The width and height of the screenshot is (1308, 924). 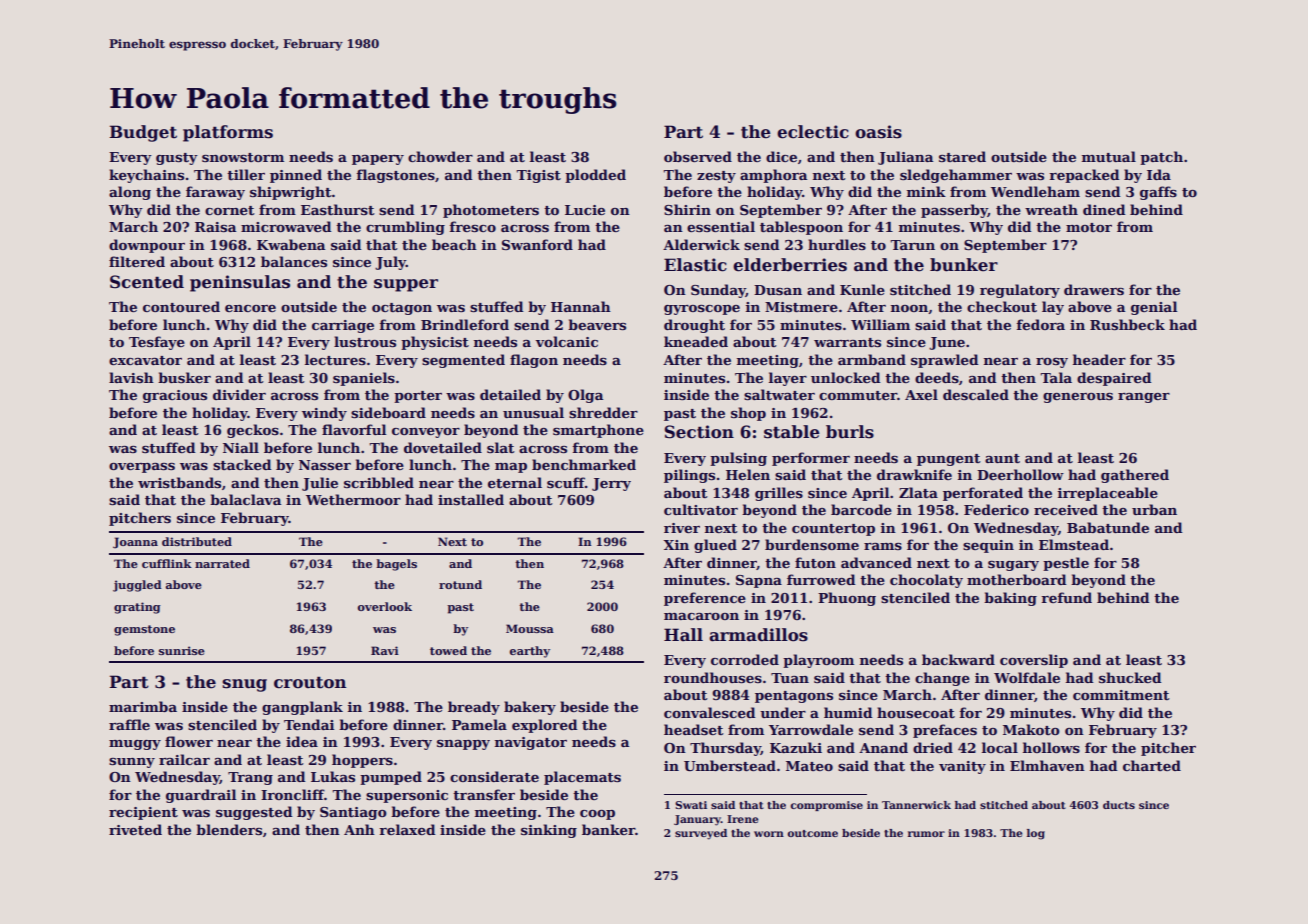 I want to click on repacked, so click(x=1085, y=176).
